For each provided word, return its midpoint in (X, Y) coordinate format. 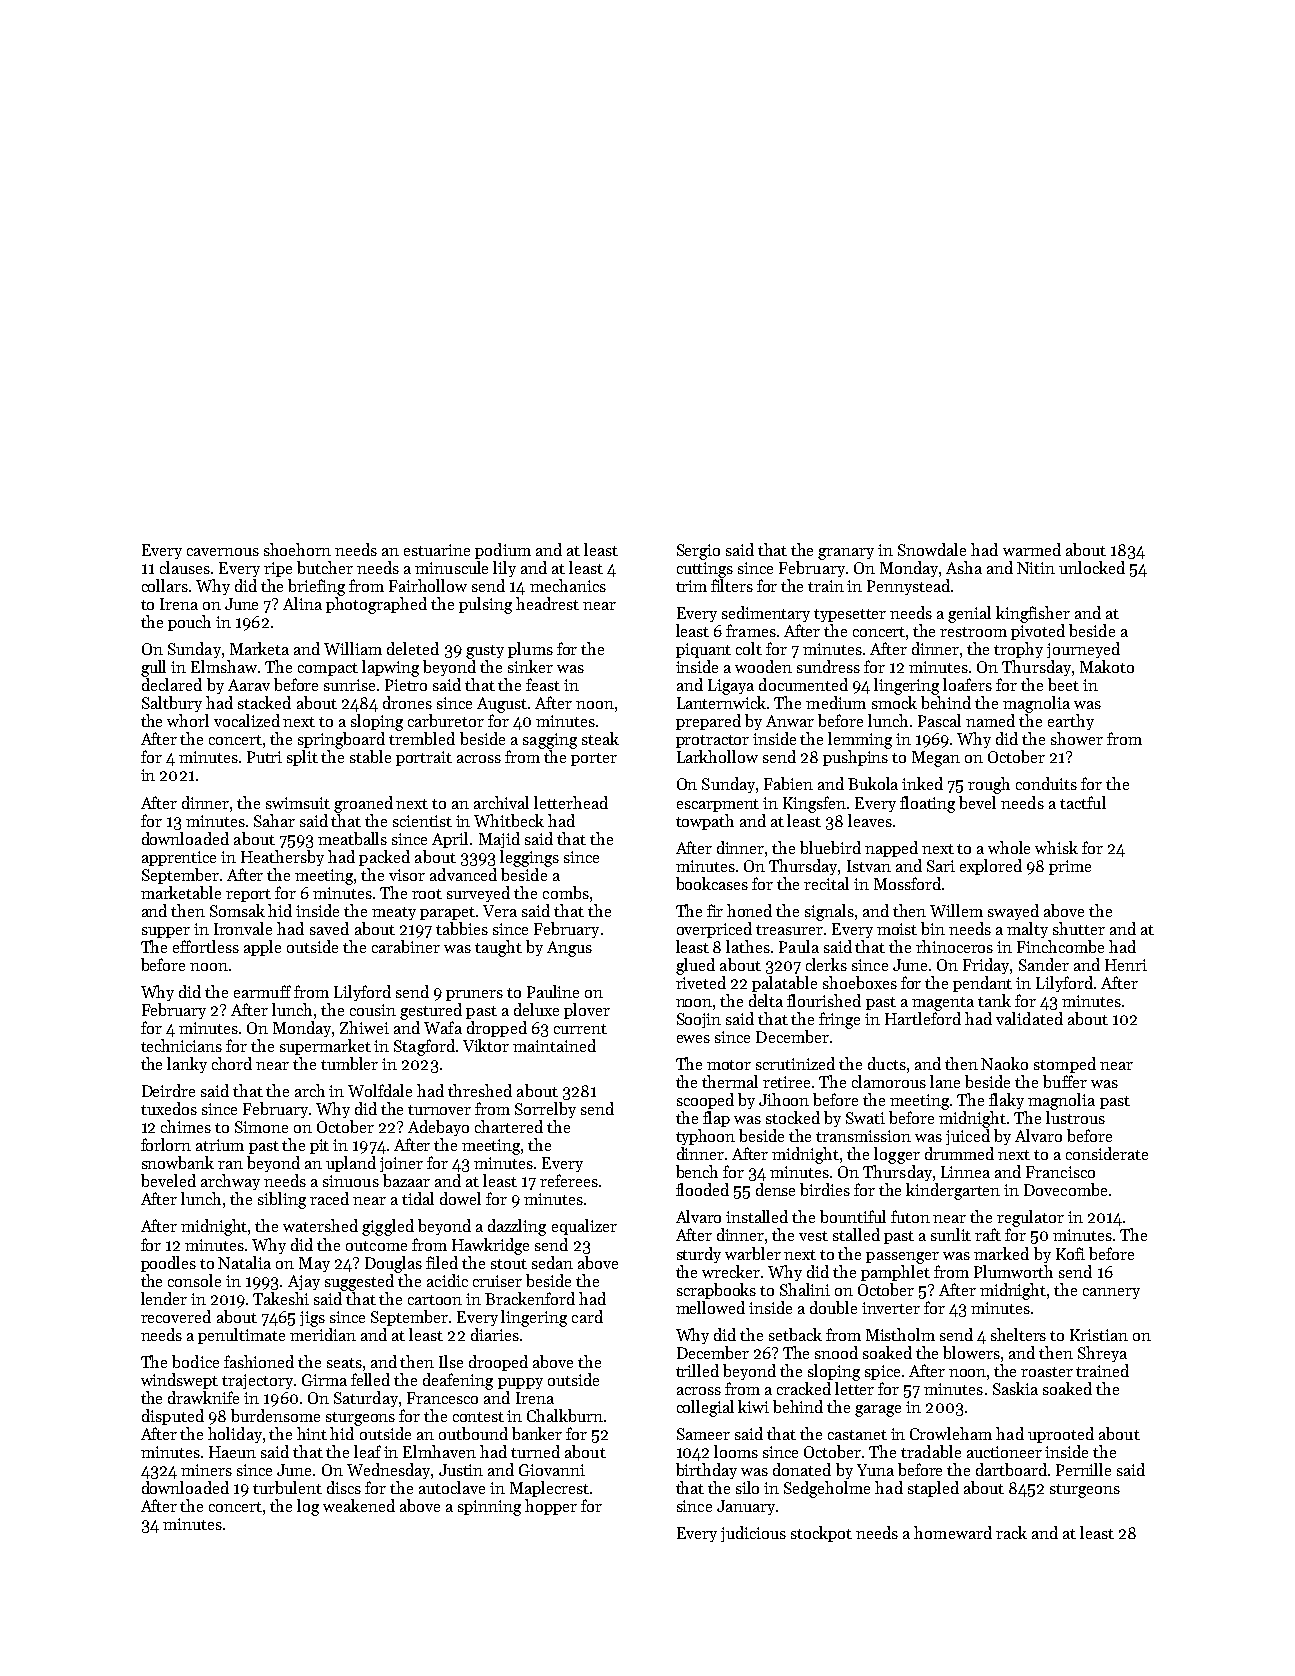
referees (569, 1180)
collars (165, 585)
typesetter (850, 615)
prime (1070, 867)
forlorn (166, 1144)
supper (166, 932)
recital (826, 883)
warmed (1032, 549)
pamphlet (895, 1273)
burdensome (275, 1415)
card (587, 1316)
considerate (1107, 1153)
